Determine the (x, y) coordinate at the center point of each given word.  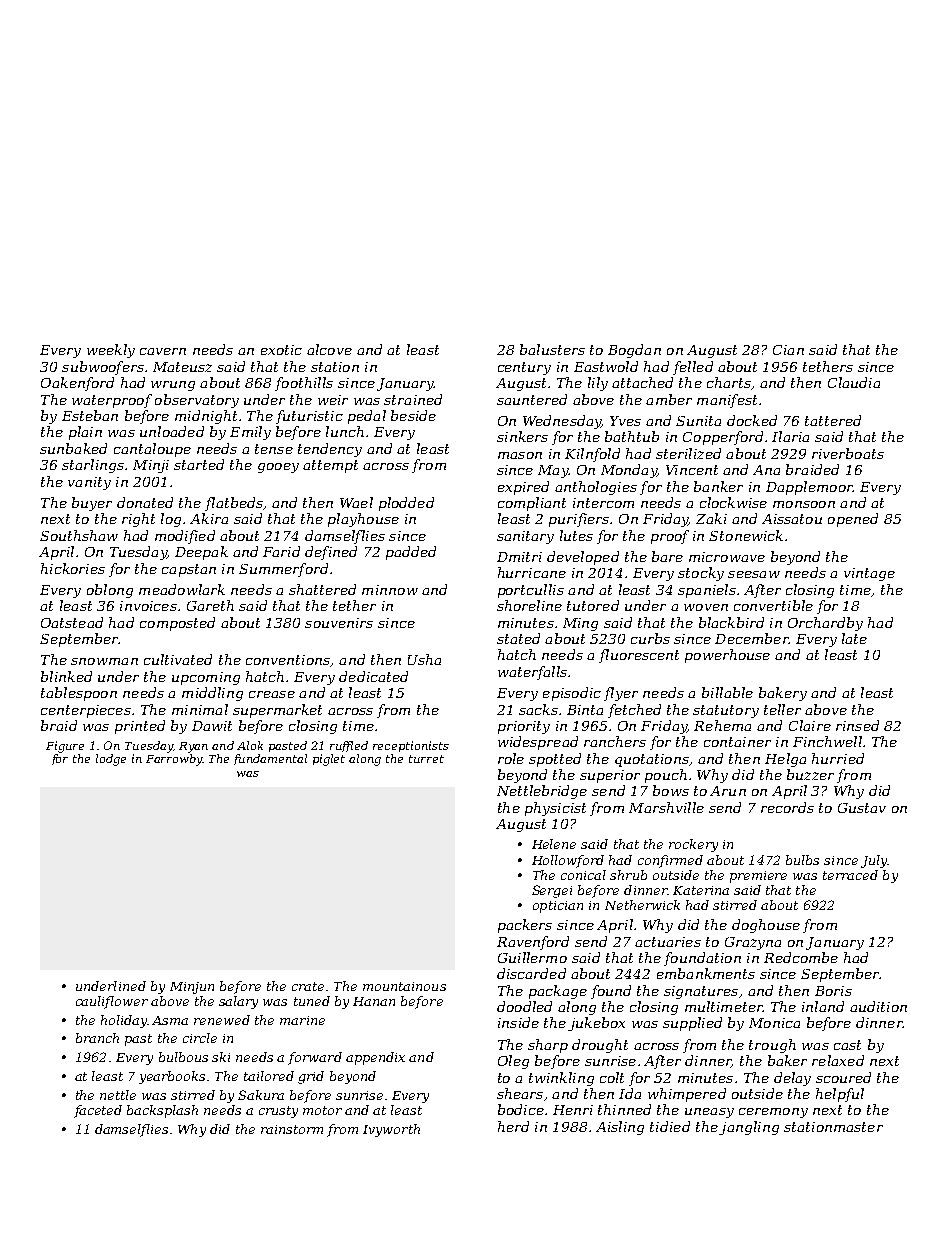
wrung (173, 386)
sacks (538, 709)
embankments (706, 973)
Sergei (552, 891)
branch (97, 1038)
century (524, 368)
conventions (288, 660)
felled (693, 368)
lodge (111, 760)
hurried (838, 758)
